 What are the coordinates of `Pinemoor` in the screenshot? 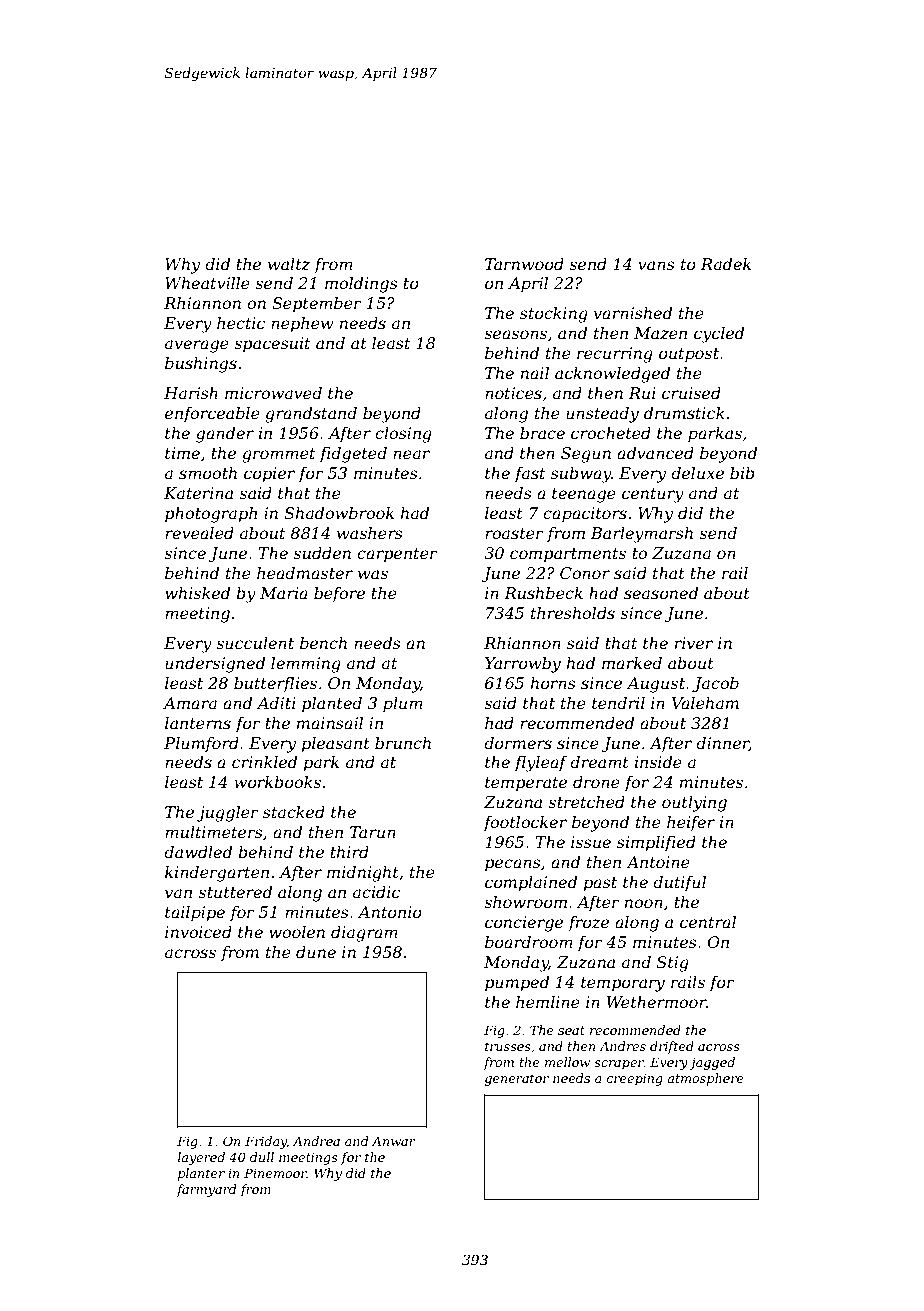 It's located at (275, 1173).
